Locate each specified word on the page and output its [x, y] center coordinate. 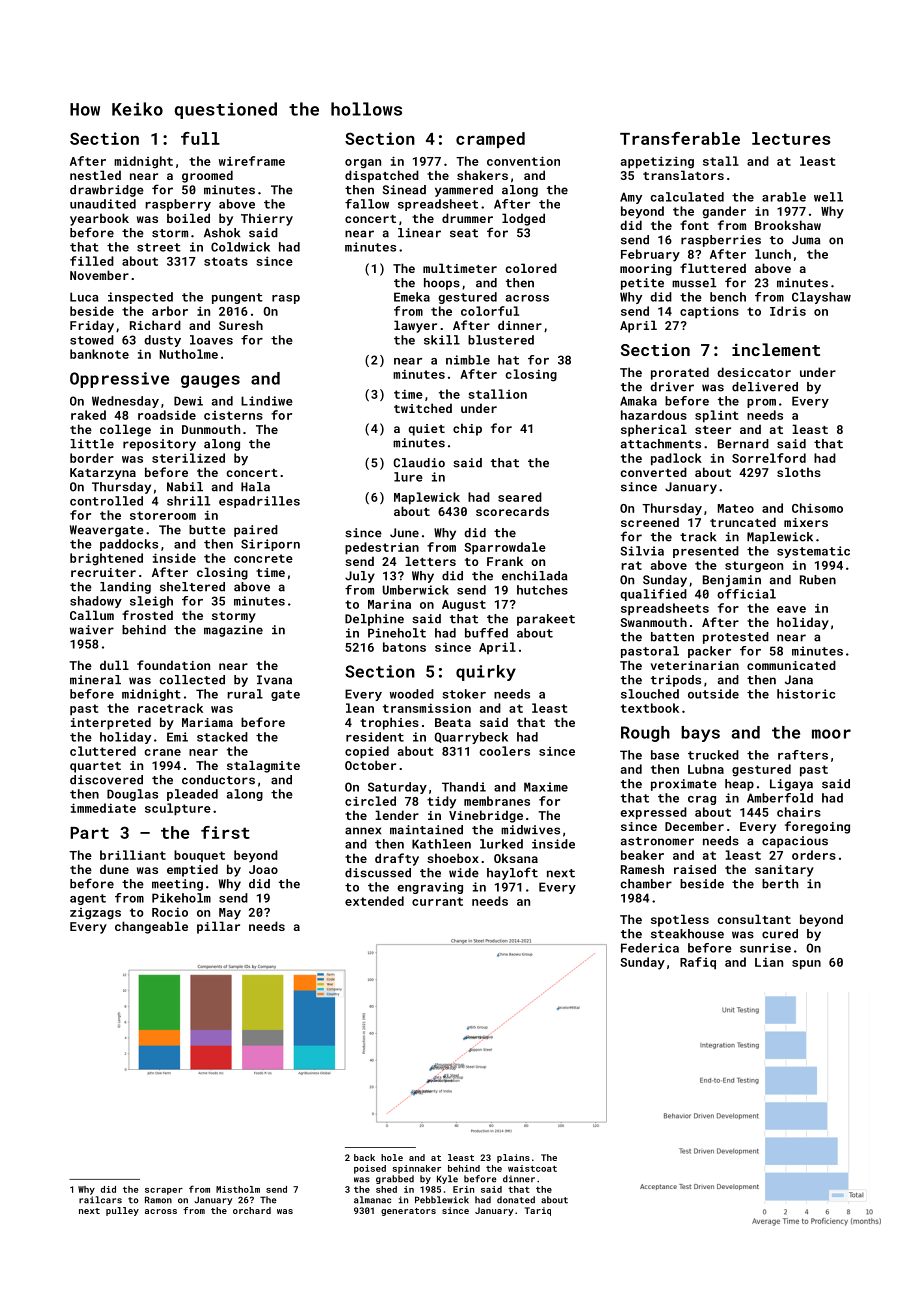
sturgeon [754, 567]
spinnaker [416, 1169]
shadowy [96, 602]
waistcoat [532, 1168]
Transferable [680, 138]
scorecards [512, 511]
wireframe [252, 161]
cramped [490, 140]
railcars [100, 1200]
